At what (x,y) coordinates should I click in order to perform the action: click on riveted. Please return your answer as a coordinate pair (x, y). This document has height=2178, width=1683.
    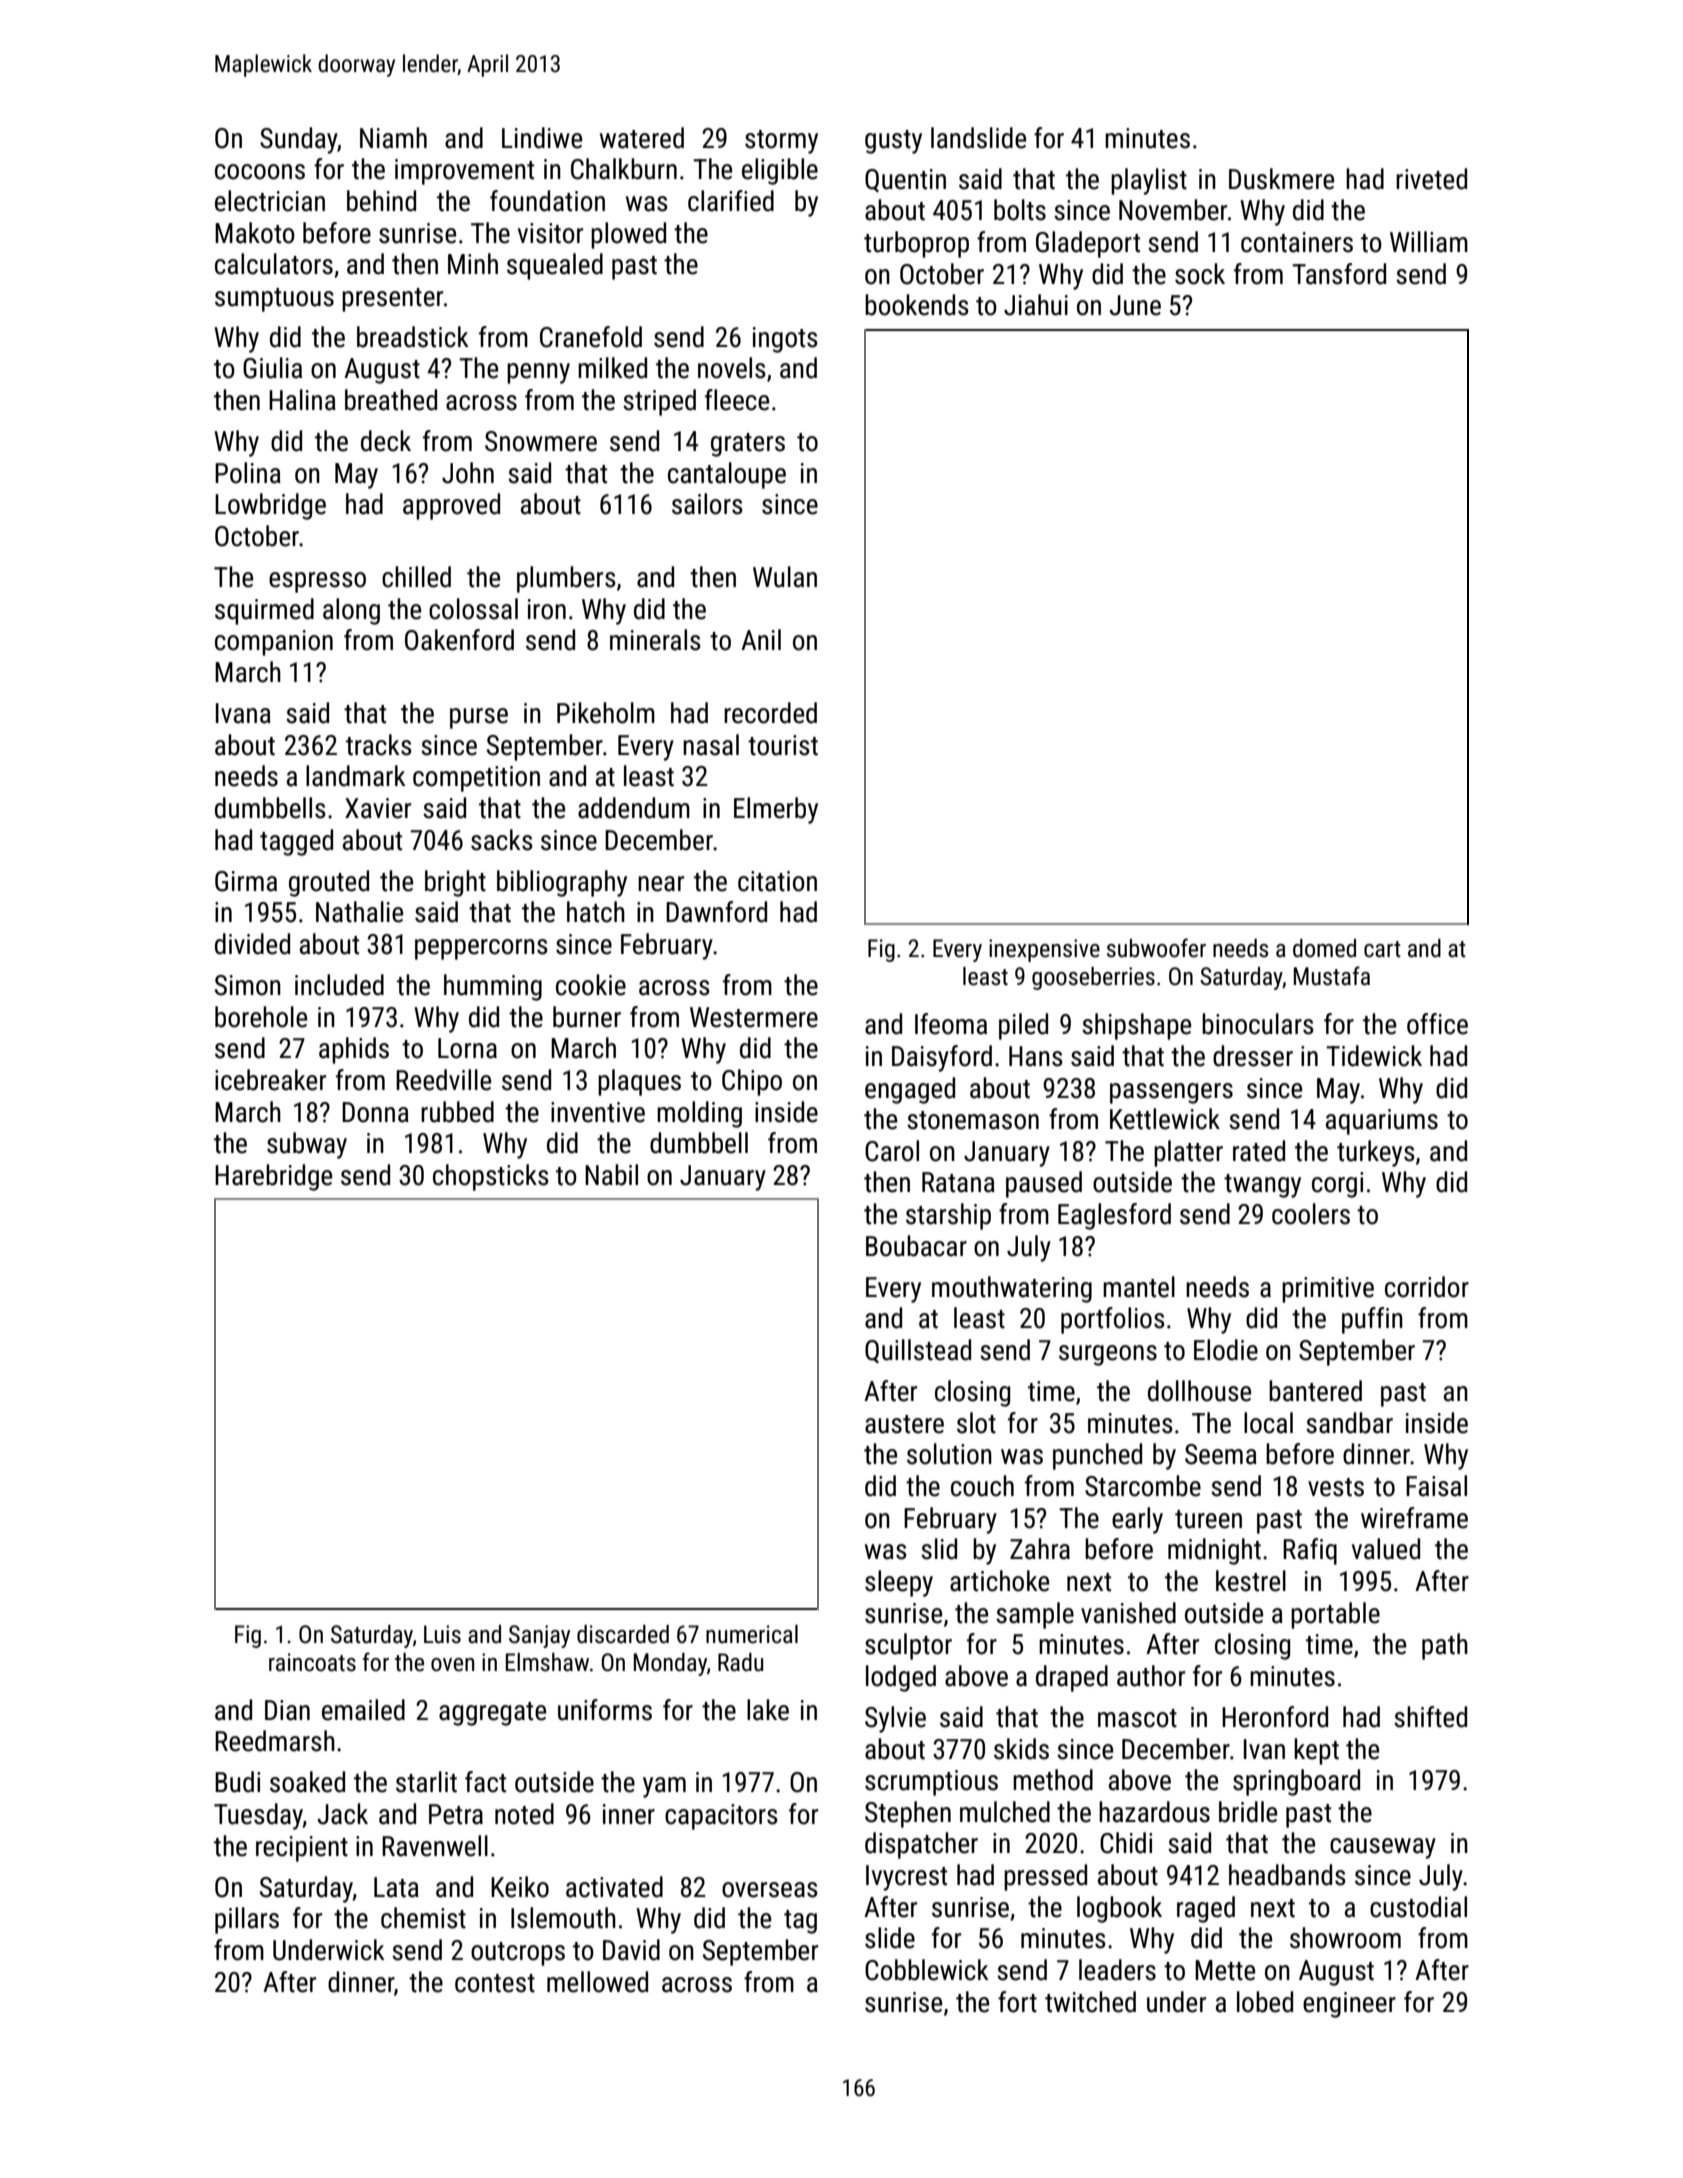
    Looking at the image, I should click on (1431, 179).
